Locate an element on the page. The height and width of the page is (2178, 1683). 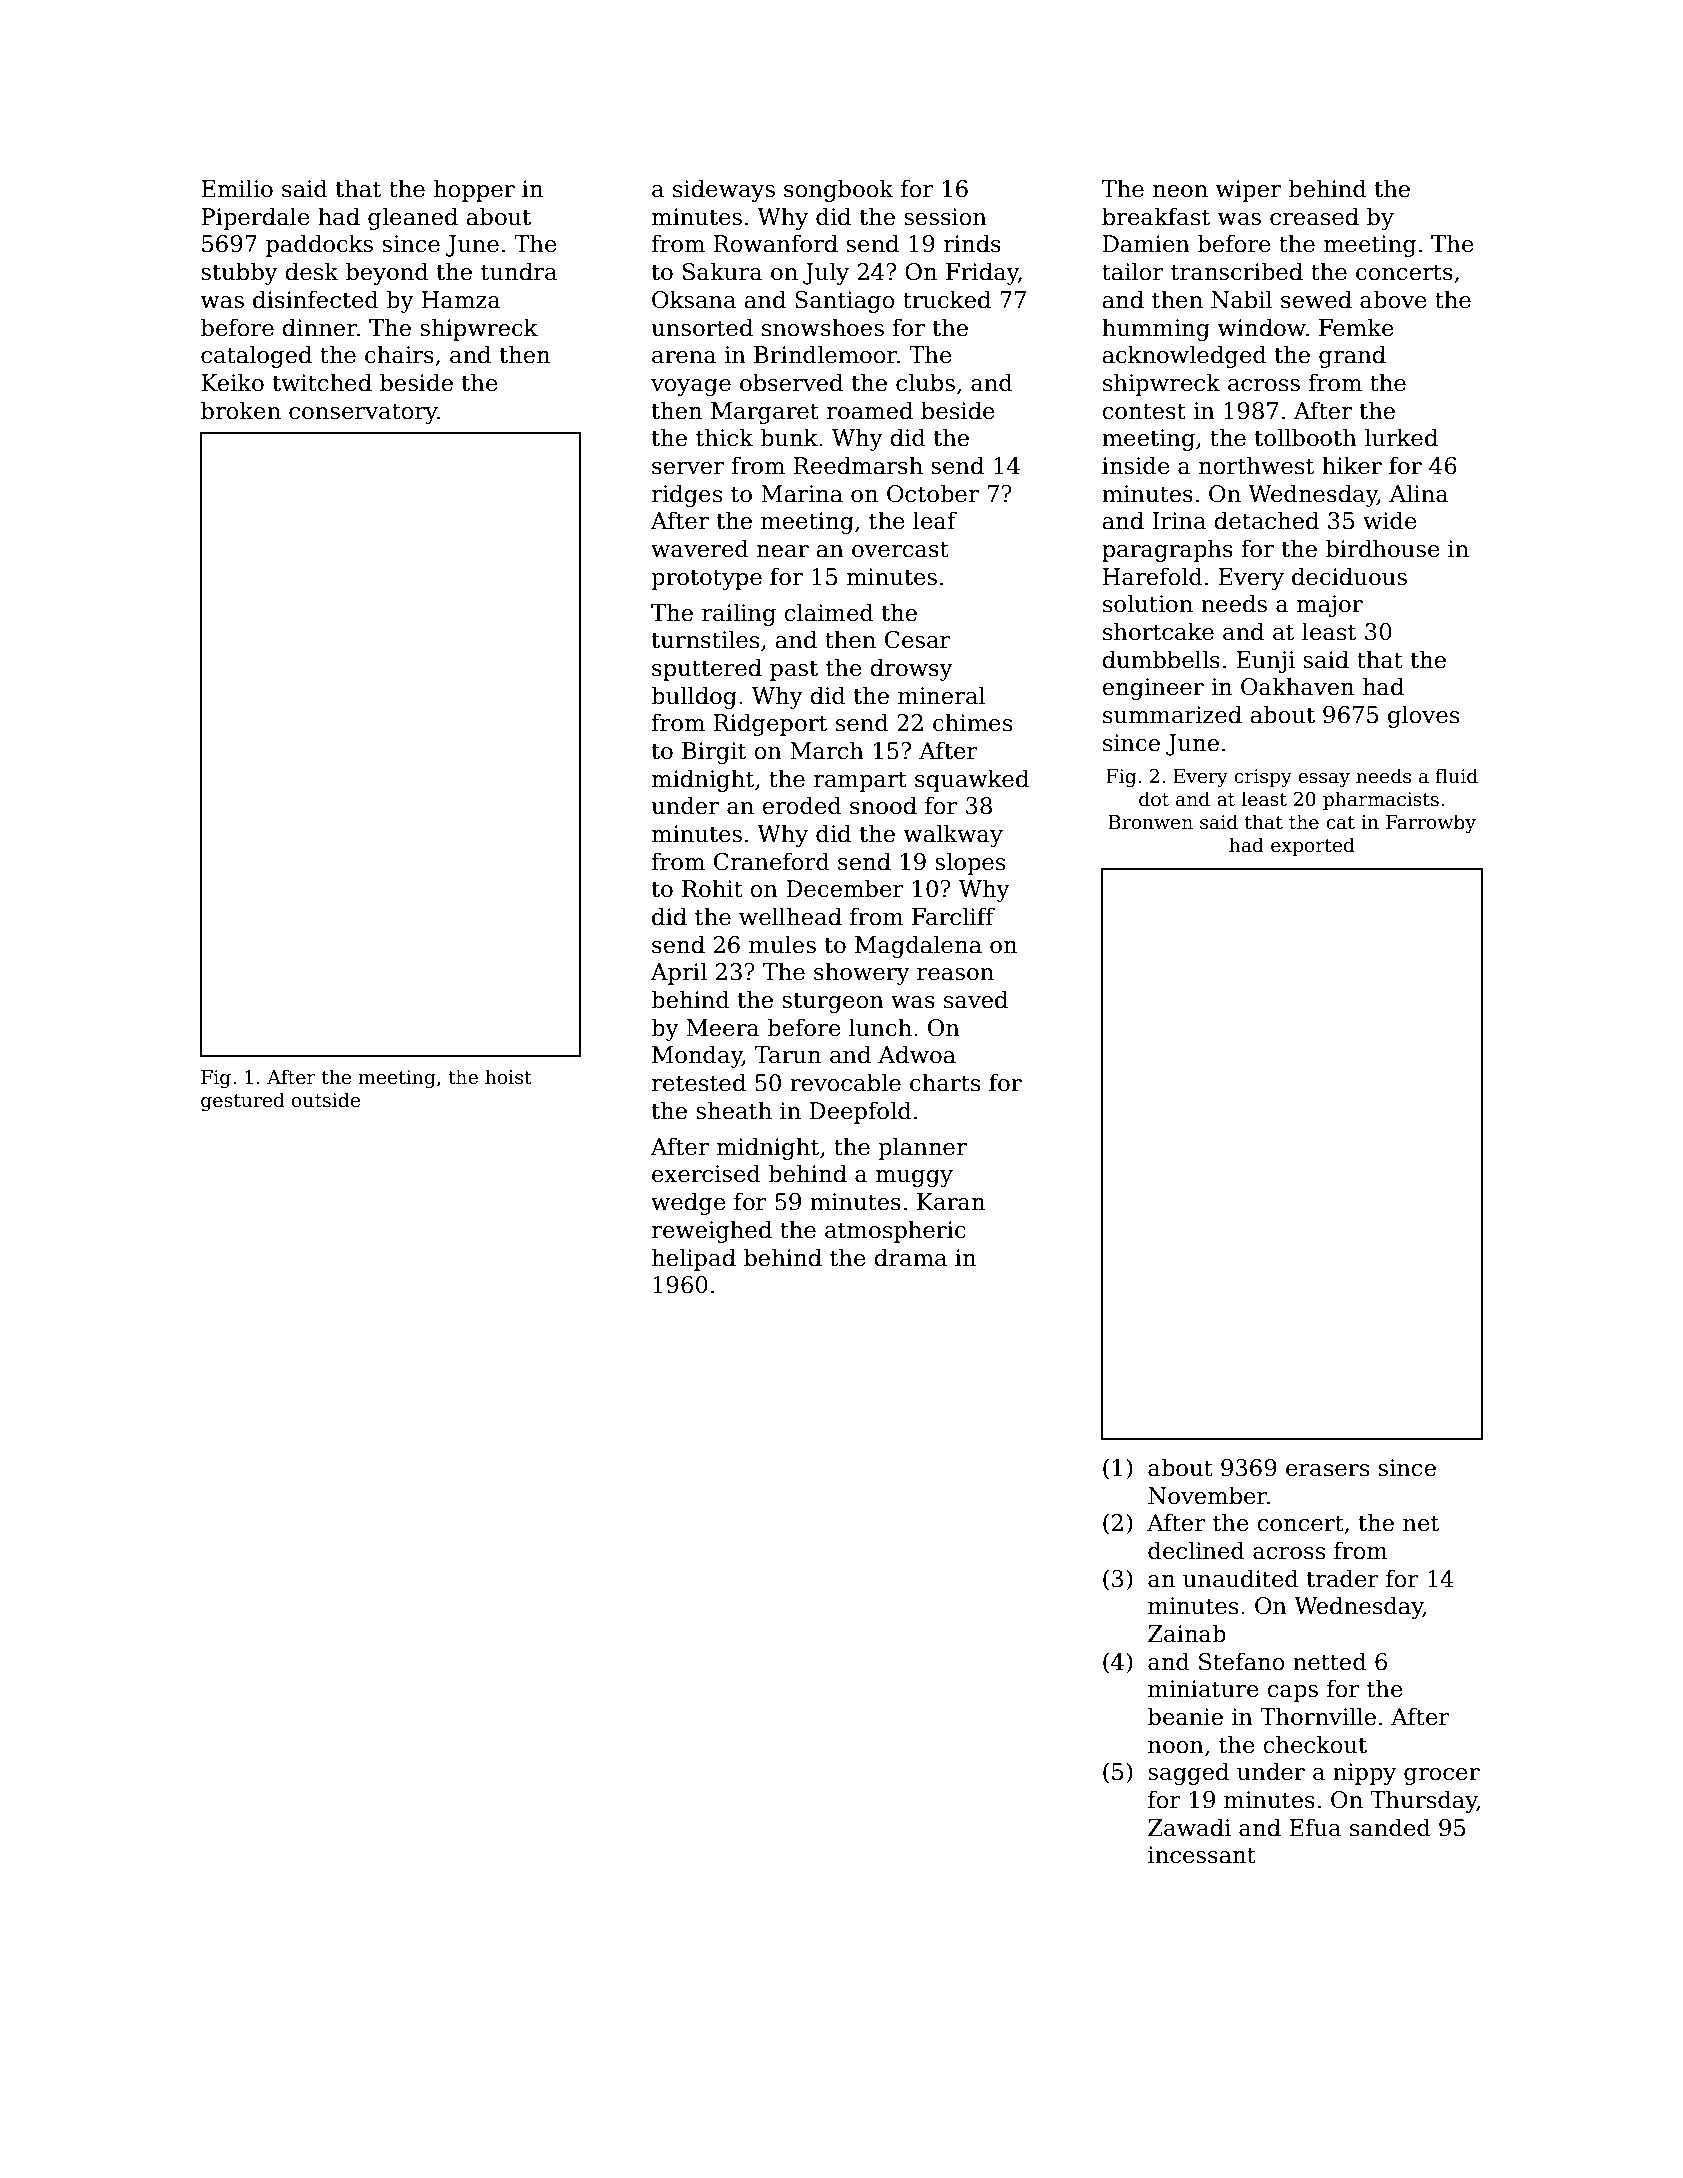
broken is located at coordinates (241, 410).
